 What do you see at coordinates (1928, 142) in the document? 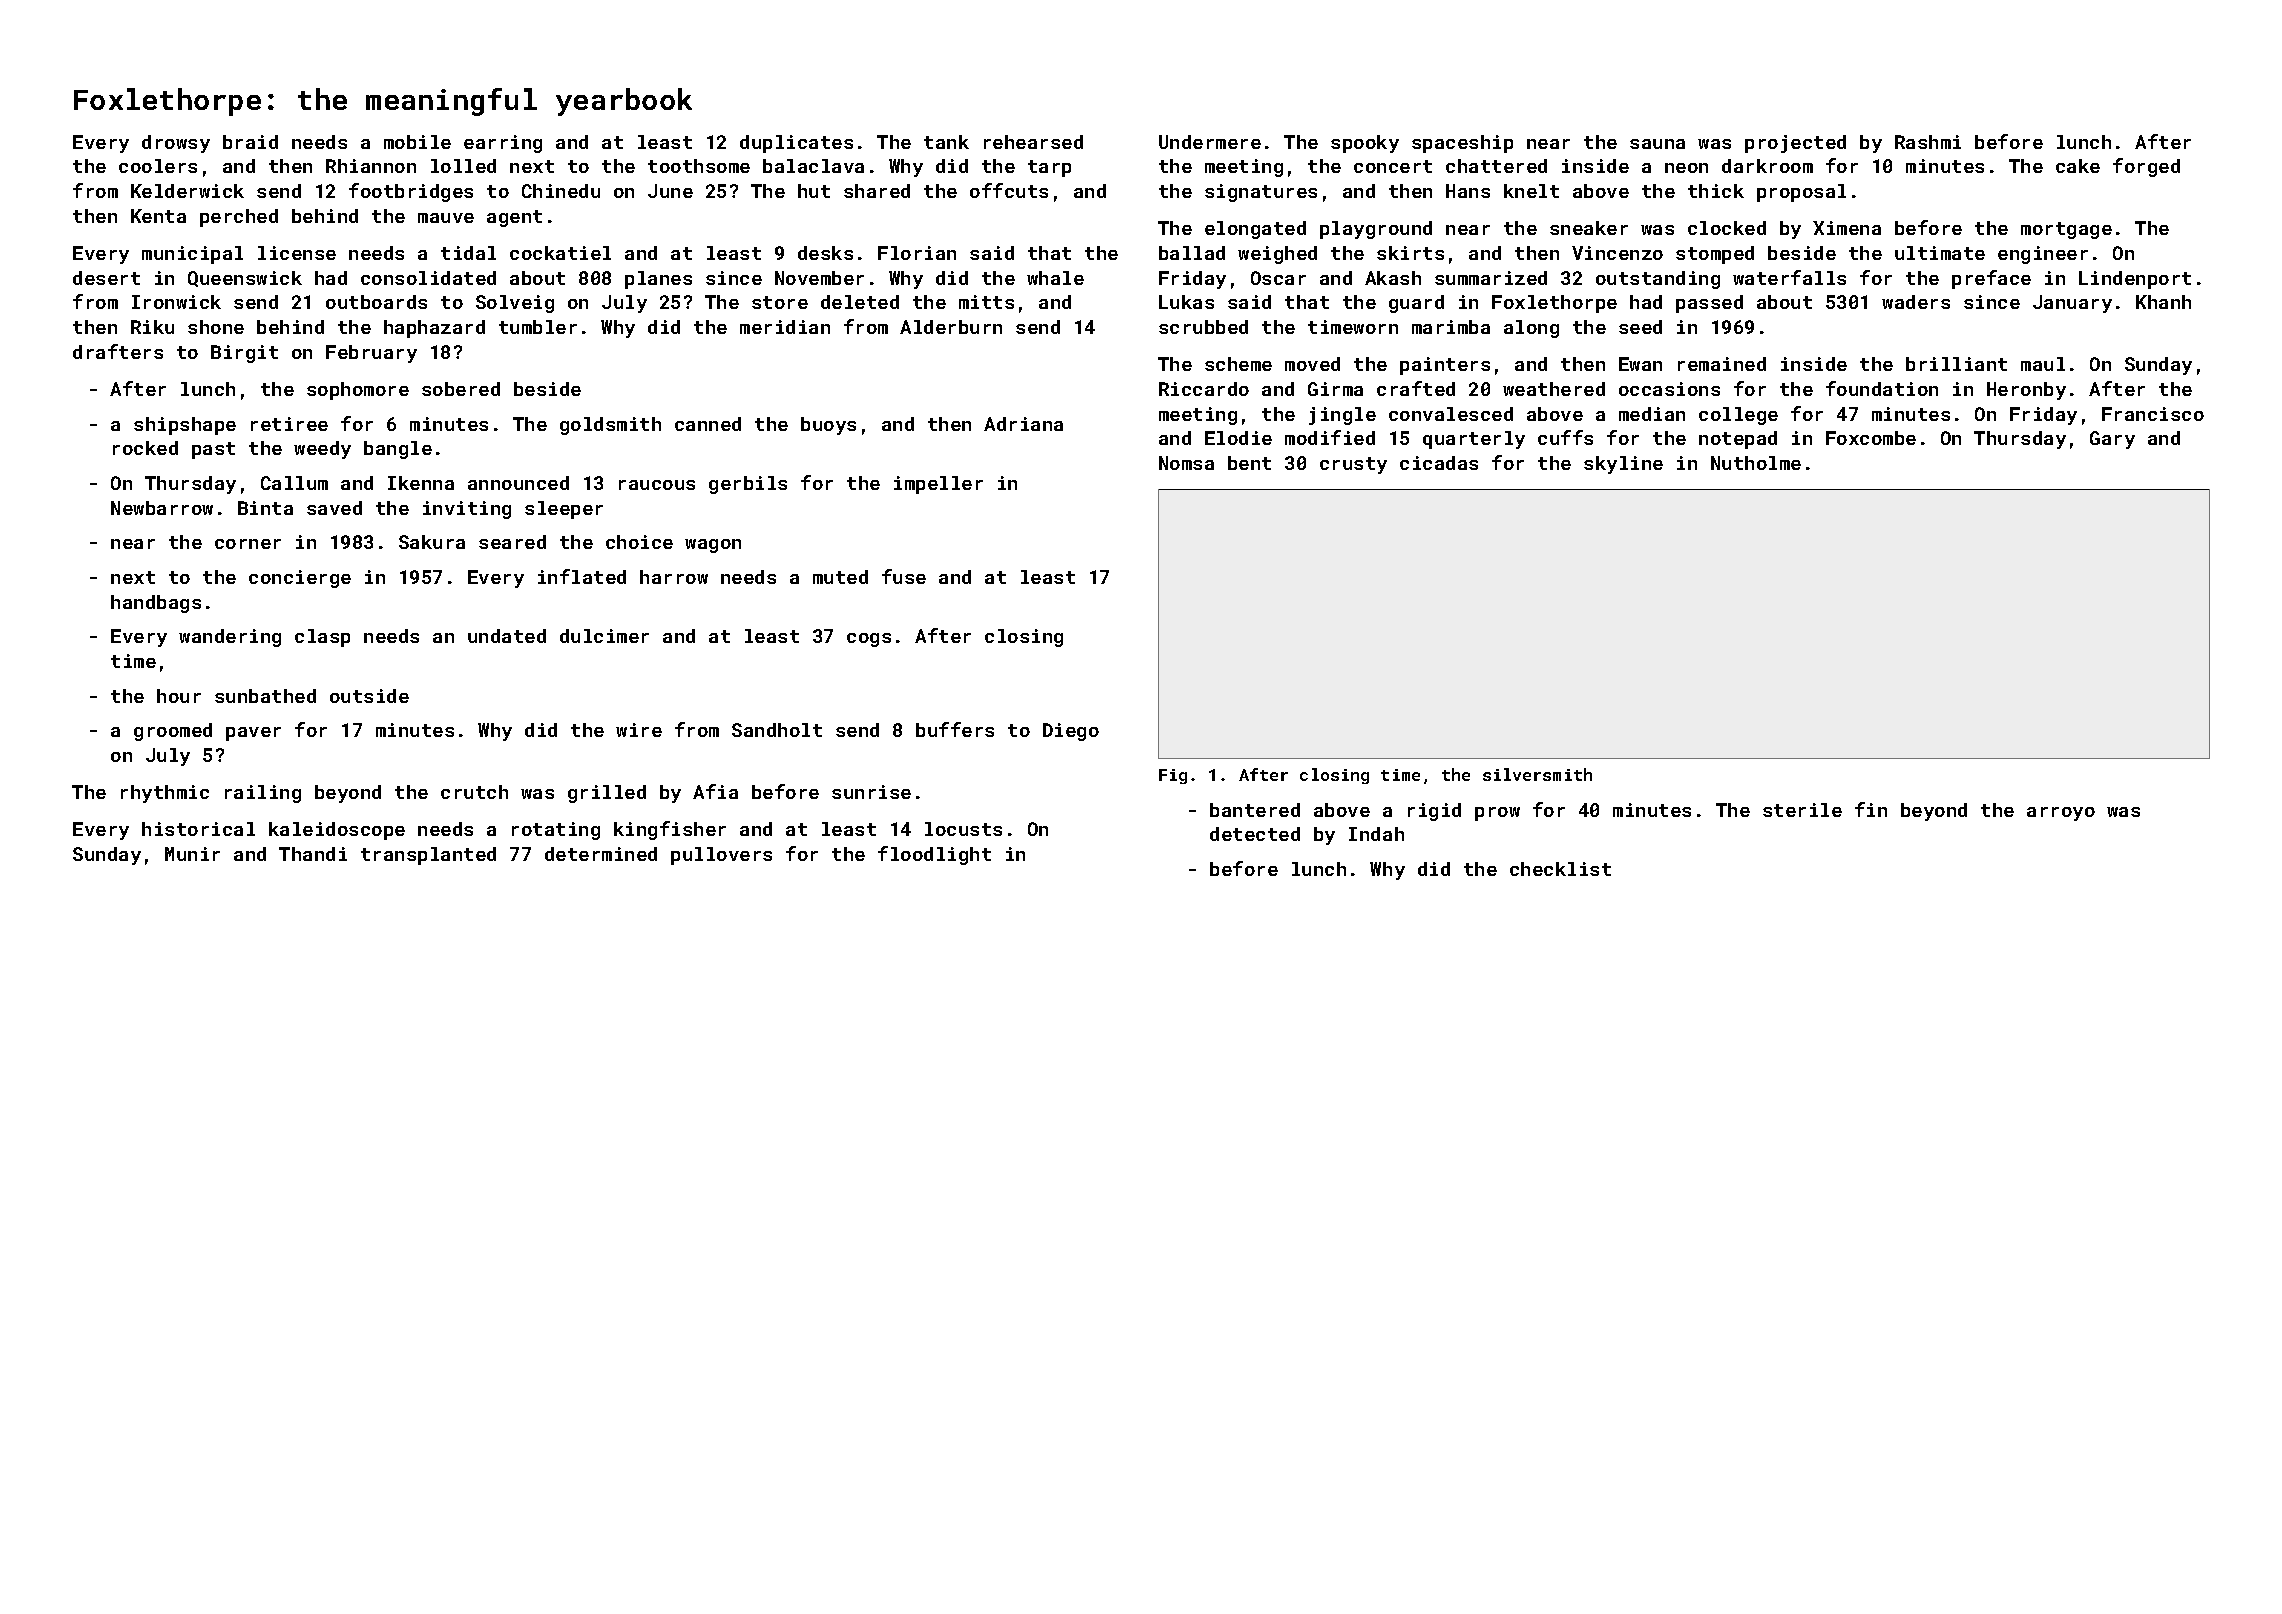
I see `Rashmi` at bounding box center [1928, 142].
